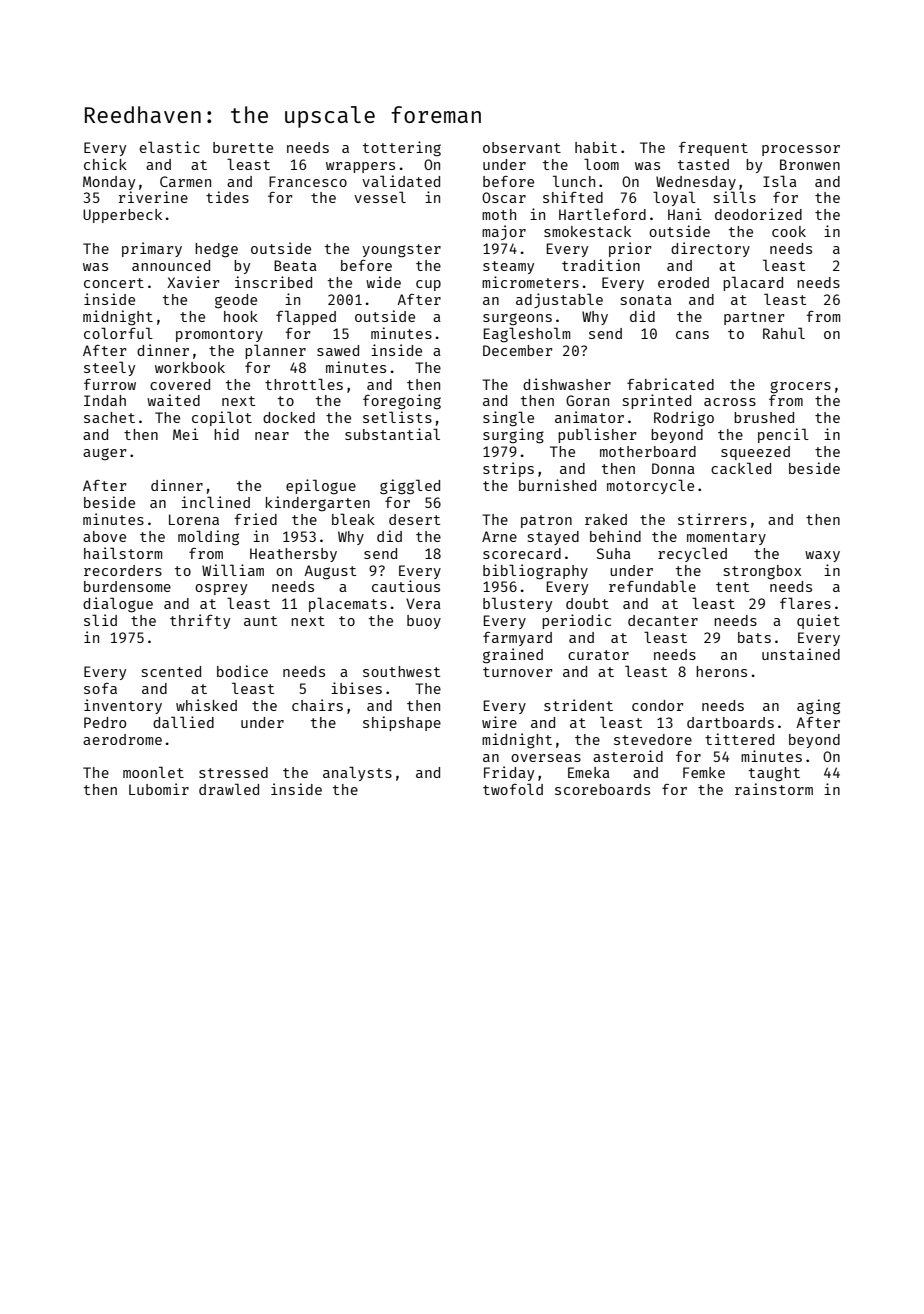  Describe the element at coordinates (402, 723) in the screenshot. I see `shipshape` at that location.
